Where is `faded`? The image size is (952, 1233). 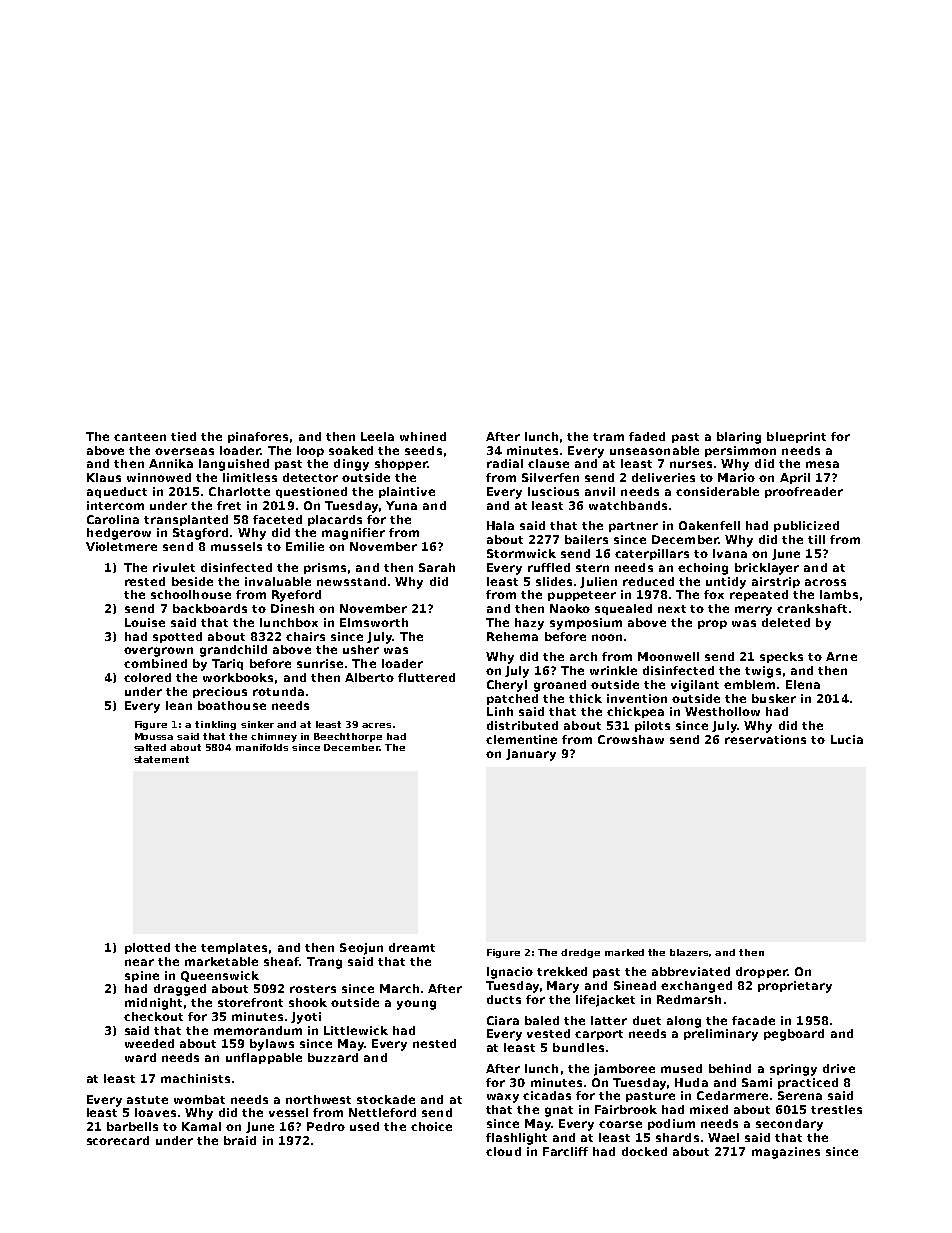 faded is located at coordinates (647, 436).
